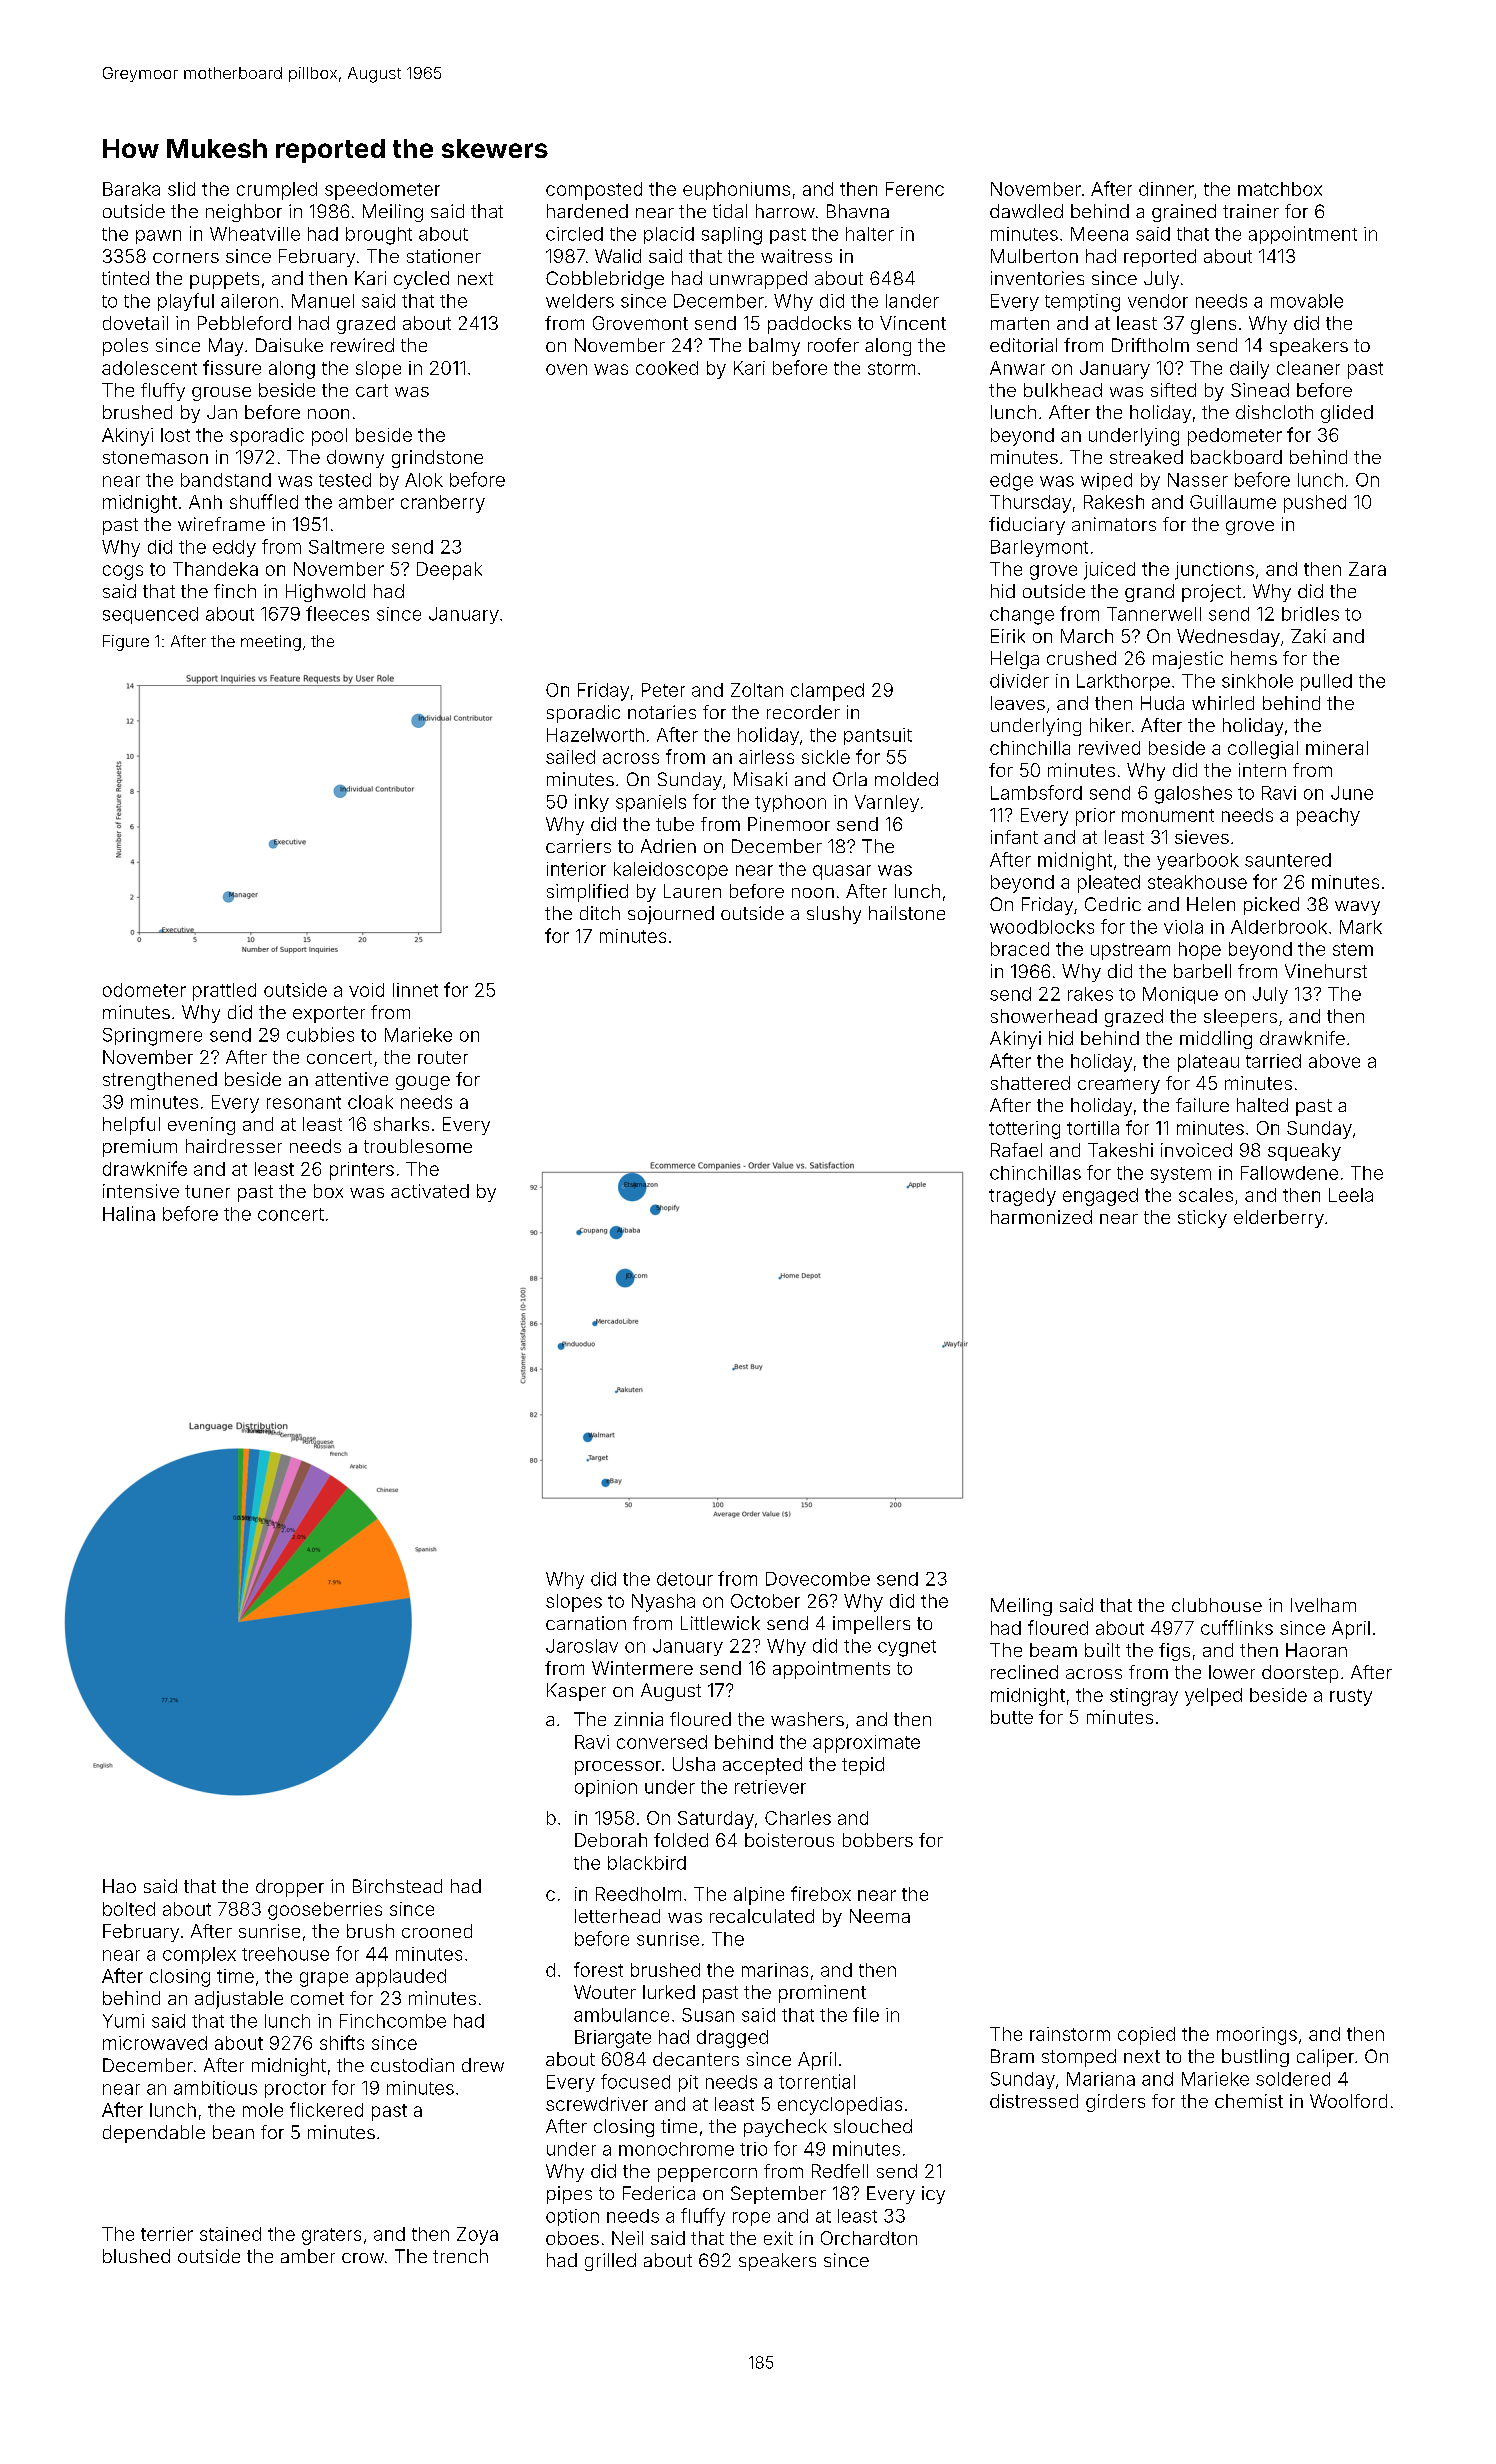 The width and height of the screenshot is (1496, 2464). I want to click on crumpled, so click(277, 191).
